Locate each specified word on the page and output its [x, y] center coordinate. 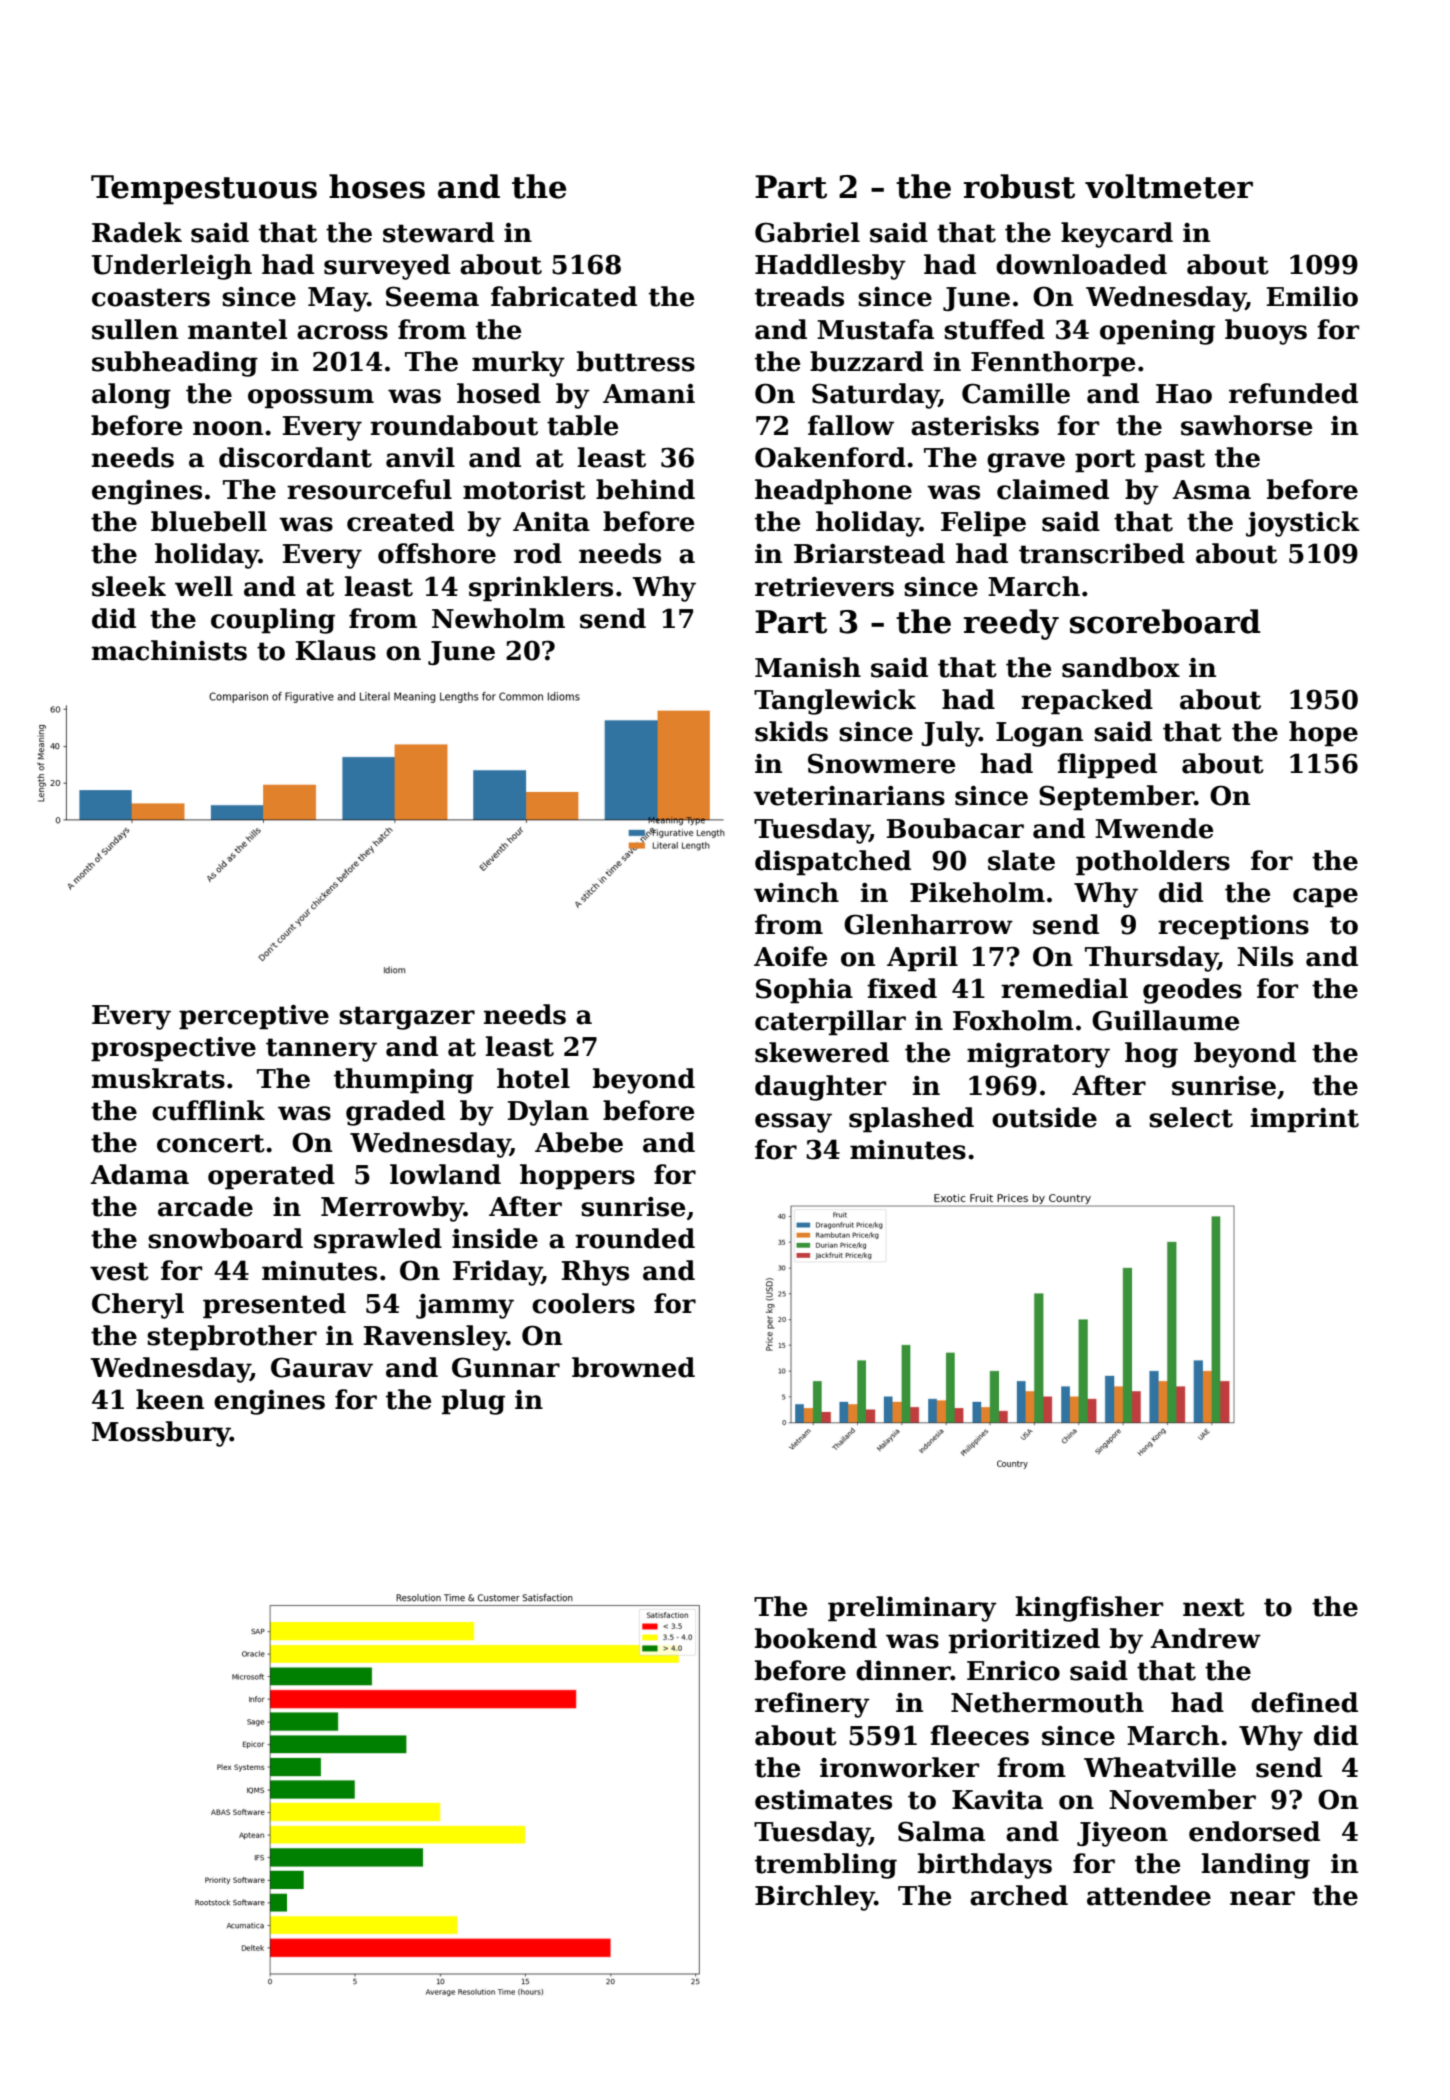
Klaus [336, 650]
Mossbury [161, 1434]
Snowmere [882, 763]
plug [473, 1402]
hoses [377, 186]
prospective [173, 1049]
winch [796, 892]
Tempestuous [204, 190]
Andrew [1205, 1638]
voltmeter [1169, 186]
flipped [1107, 766]
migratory [1038, 1055]
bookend [816, 1638]
